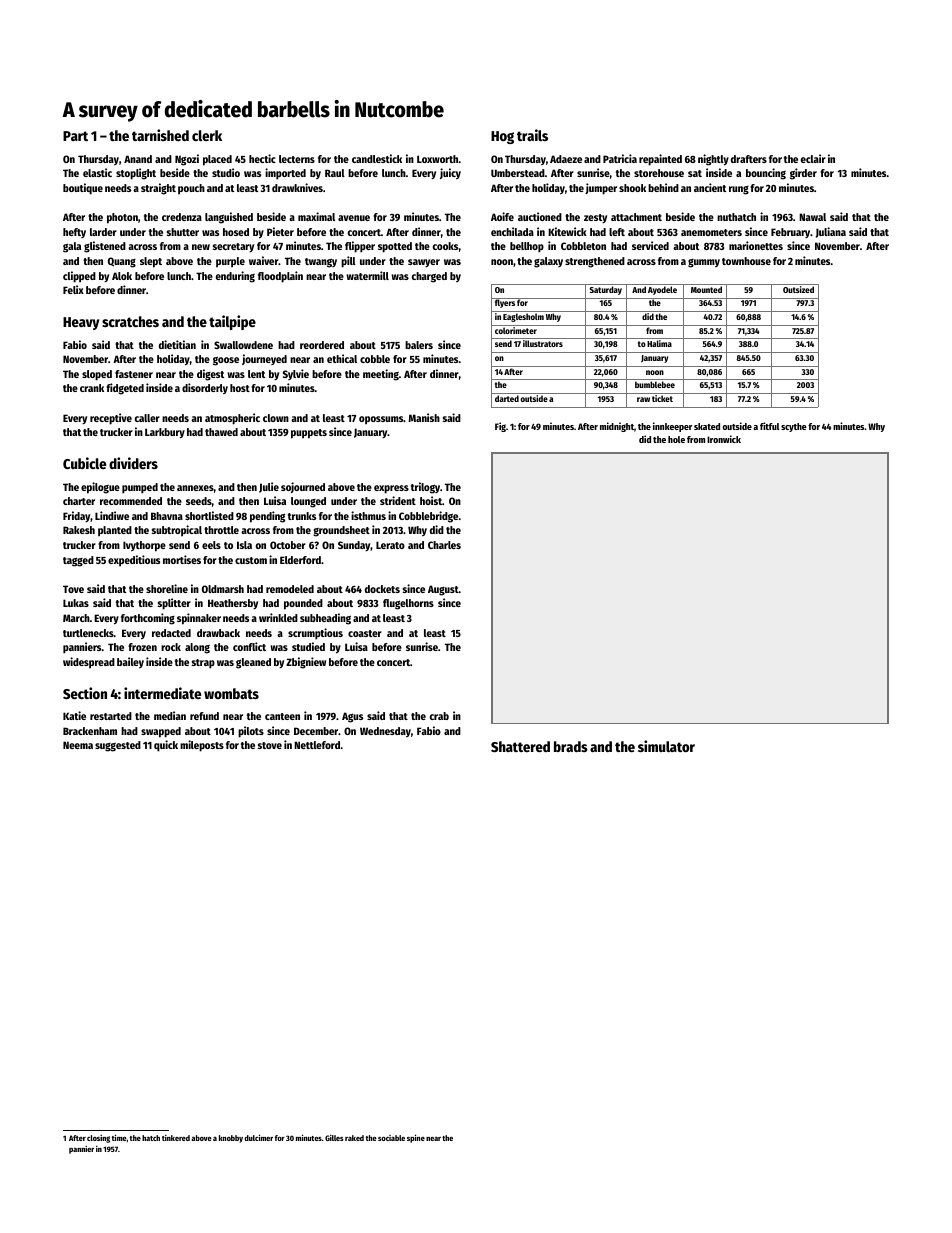 This screenshot has width=952, height=1233. What do you see at coordinates (794, 427) in the screenshot?
I see `scythe` at bounding box center [794, 427].
